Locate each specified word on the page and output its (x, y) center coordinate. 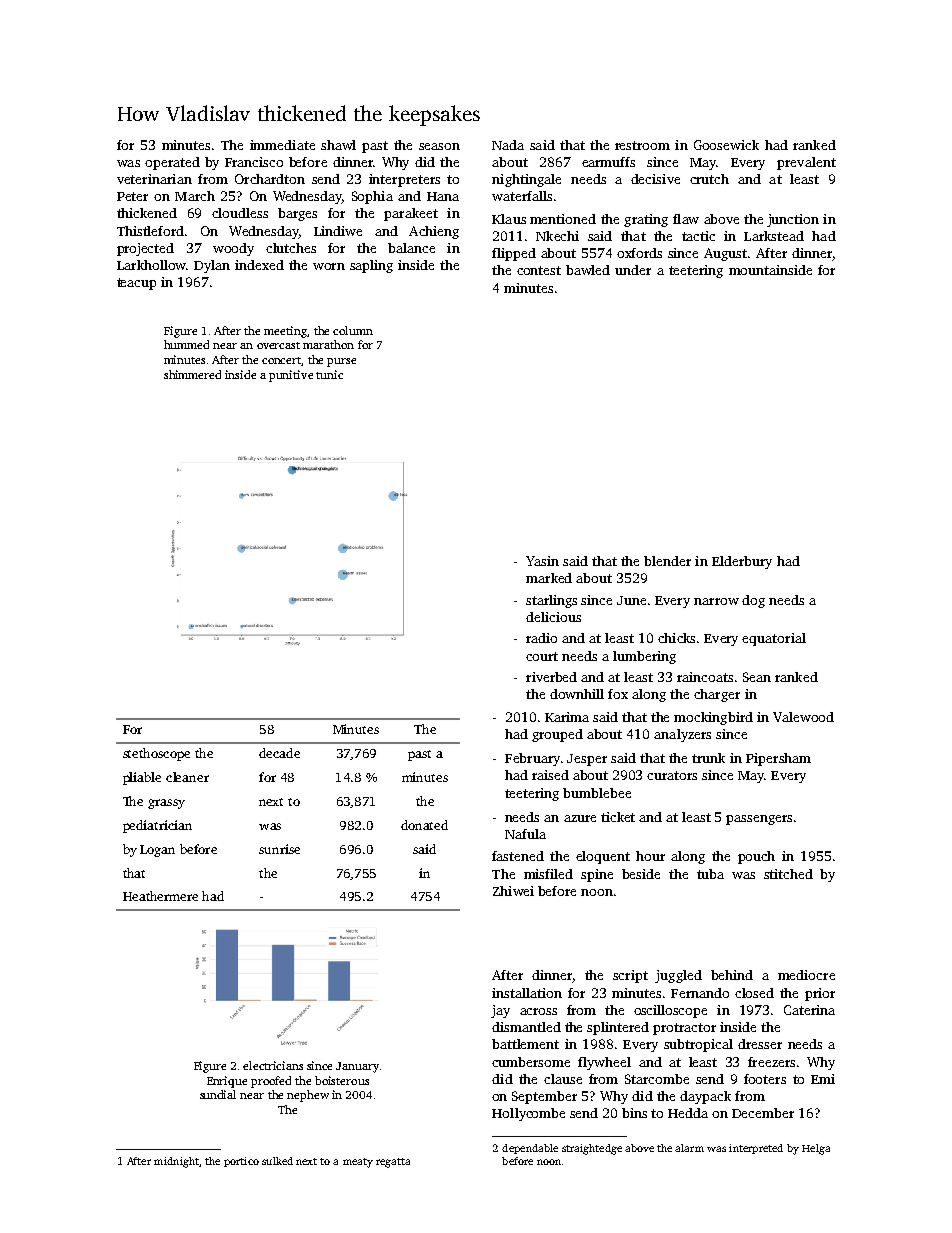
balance (411, 248)
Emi (823, 1079)
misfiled (548, 874)
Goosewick (726, 145)
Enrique (227, 1082)
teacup (136, 284)
